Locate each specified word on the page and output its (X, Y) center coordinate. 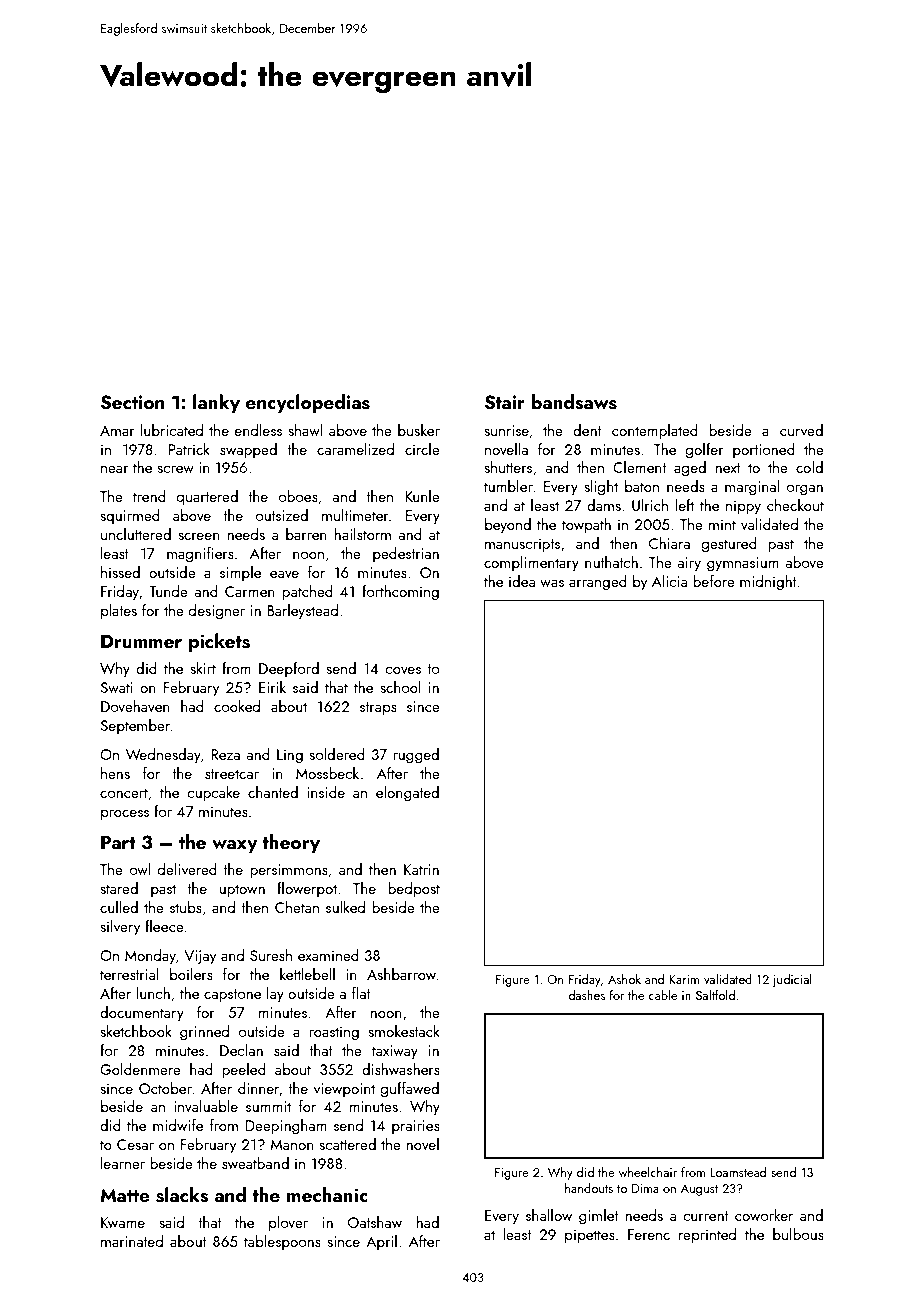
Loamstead (738, 1172)
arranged (598, 583)
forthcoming (400, 593)
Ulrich (650, 505)
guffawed (410, 1090)
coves (403, 670)
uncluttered (136, 534)
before (714, 581)
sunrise (506, 430)
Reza (225, 754)
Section (132, 402)
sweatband (255, 1163)
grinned (204, 1033)
